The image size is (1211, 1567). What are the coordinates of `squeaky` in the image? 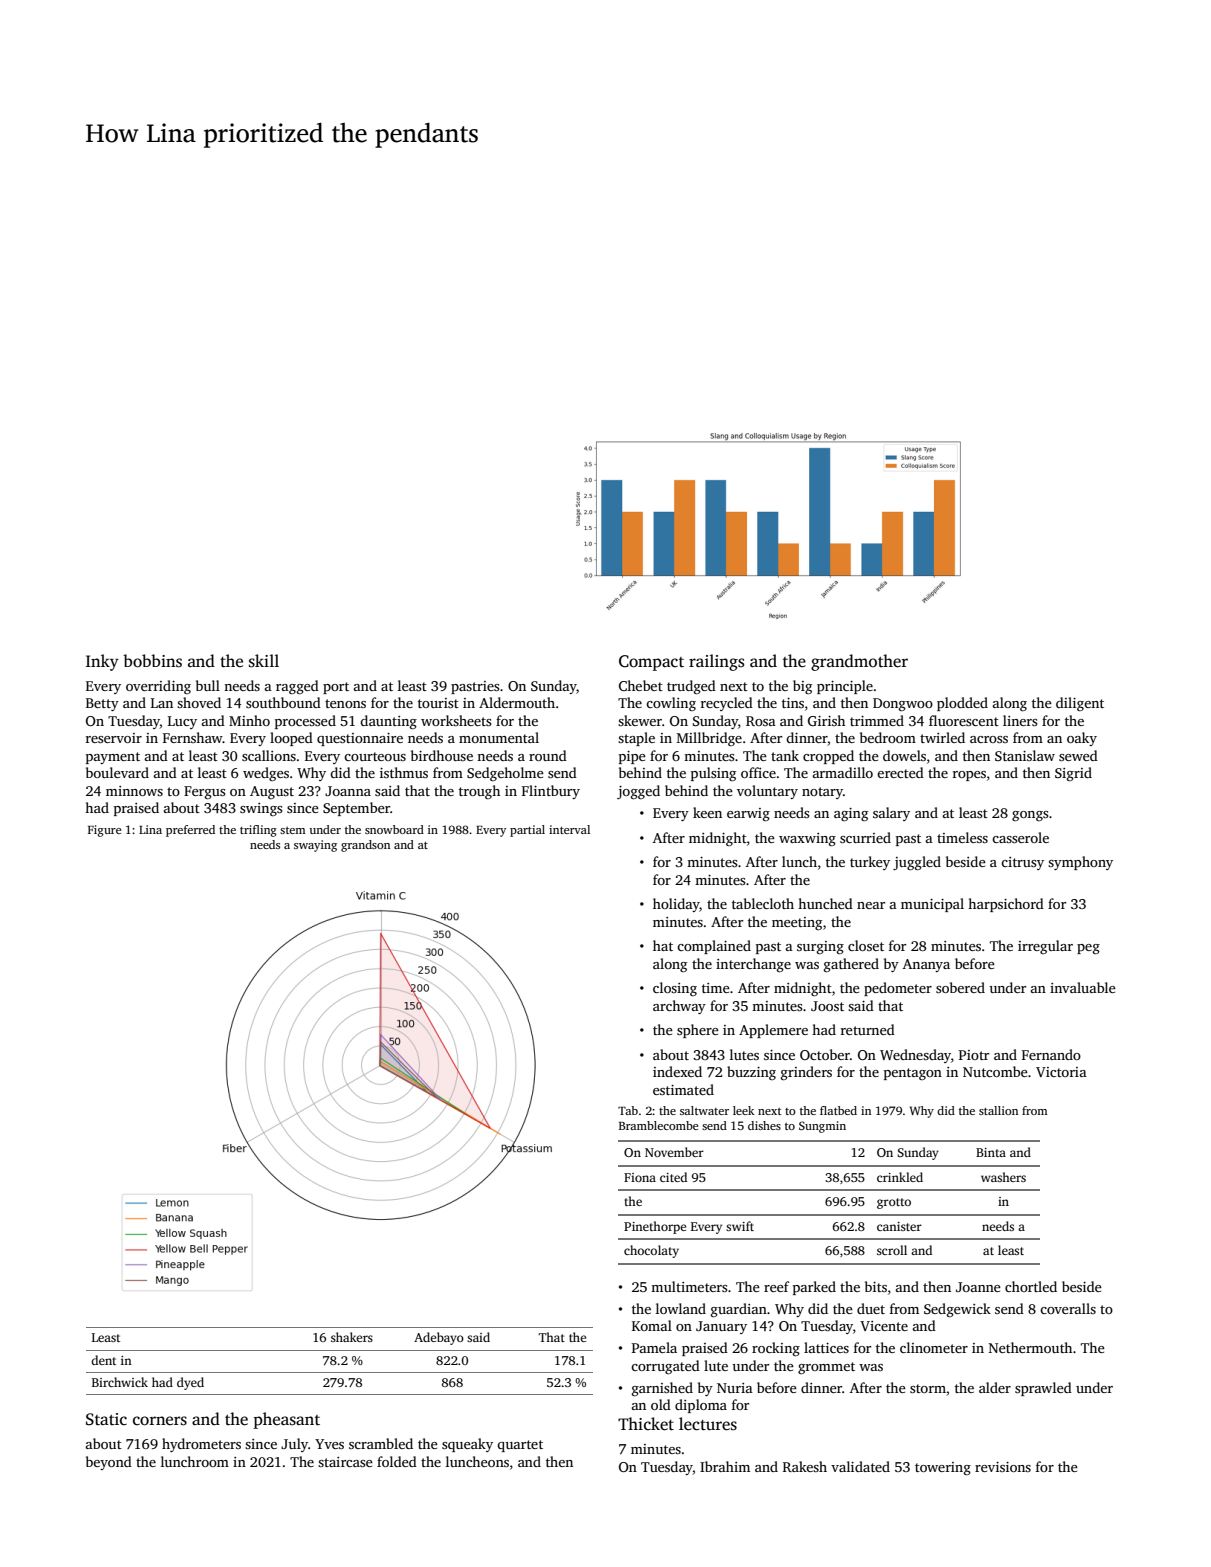 It's located at (467, 1445).
